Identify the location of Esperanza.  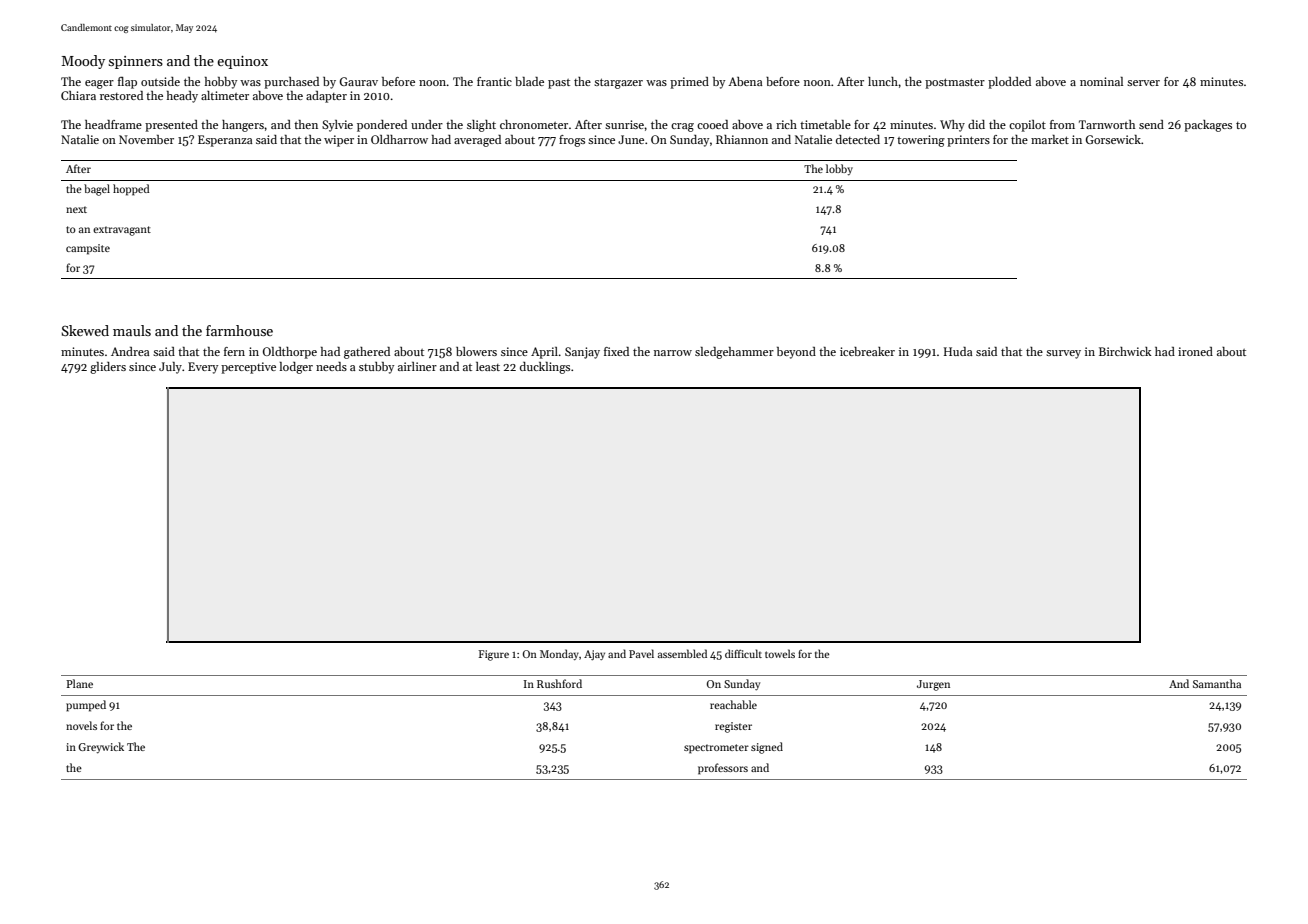
(225, 141).
